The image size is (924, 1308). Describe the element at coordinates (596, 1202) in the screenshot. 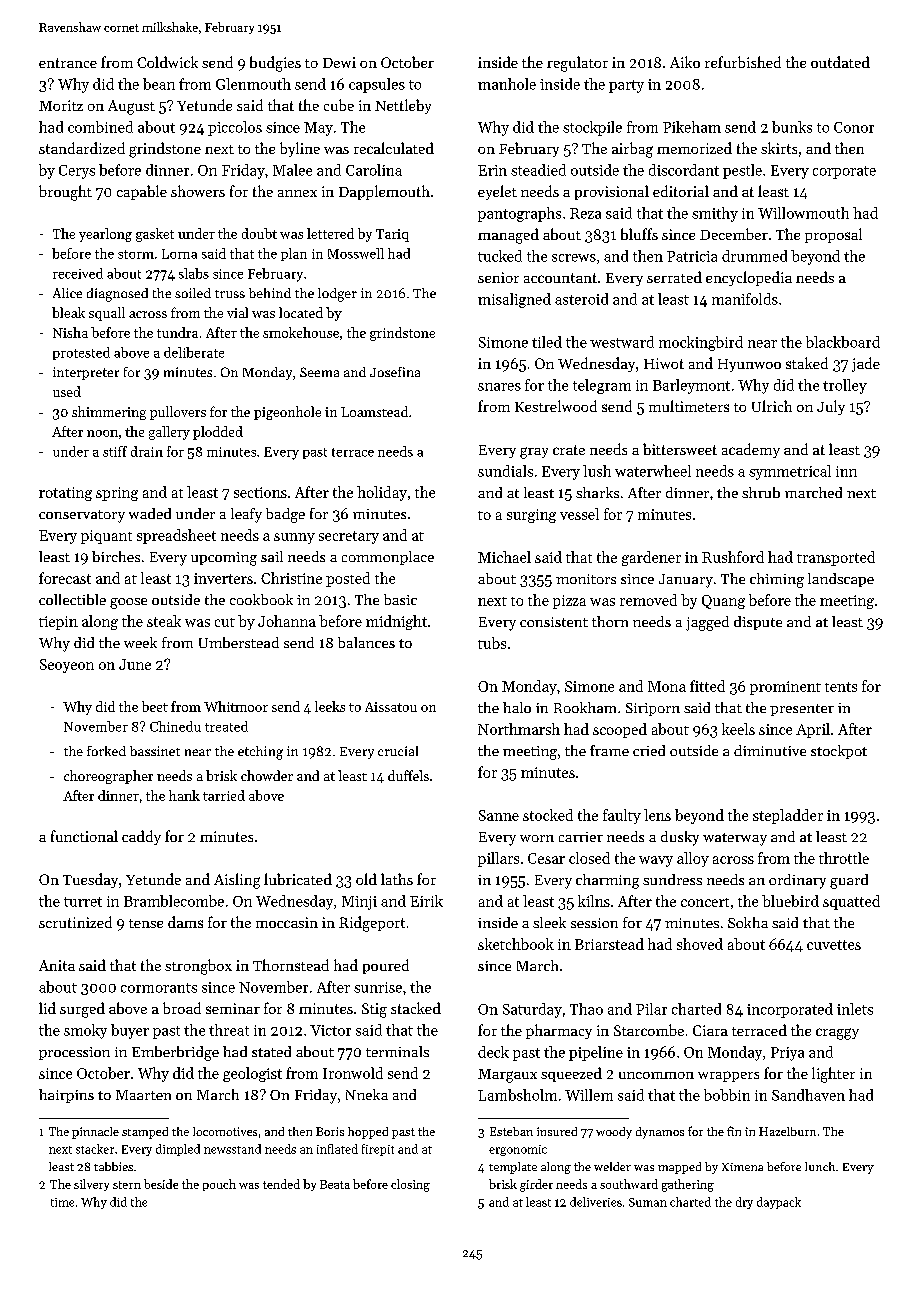

I see `deliveries` at that location.
